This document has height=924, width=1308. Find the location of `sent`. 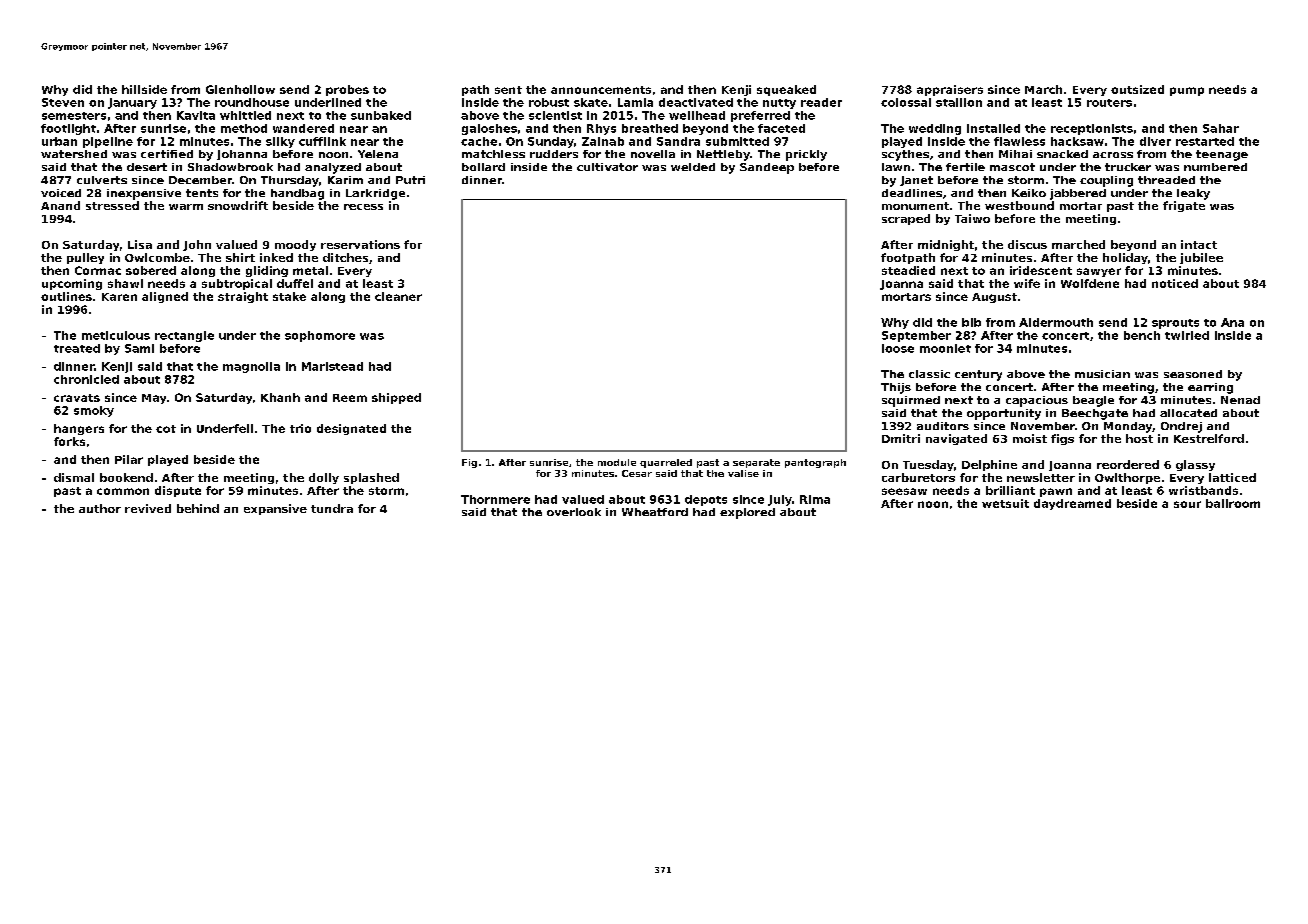

sent is located at coordinates (508, 90).
